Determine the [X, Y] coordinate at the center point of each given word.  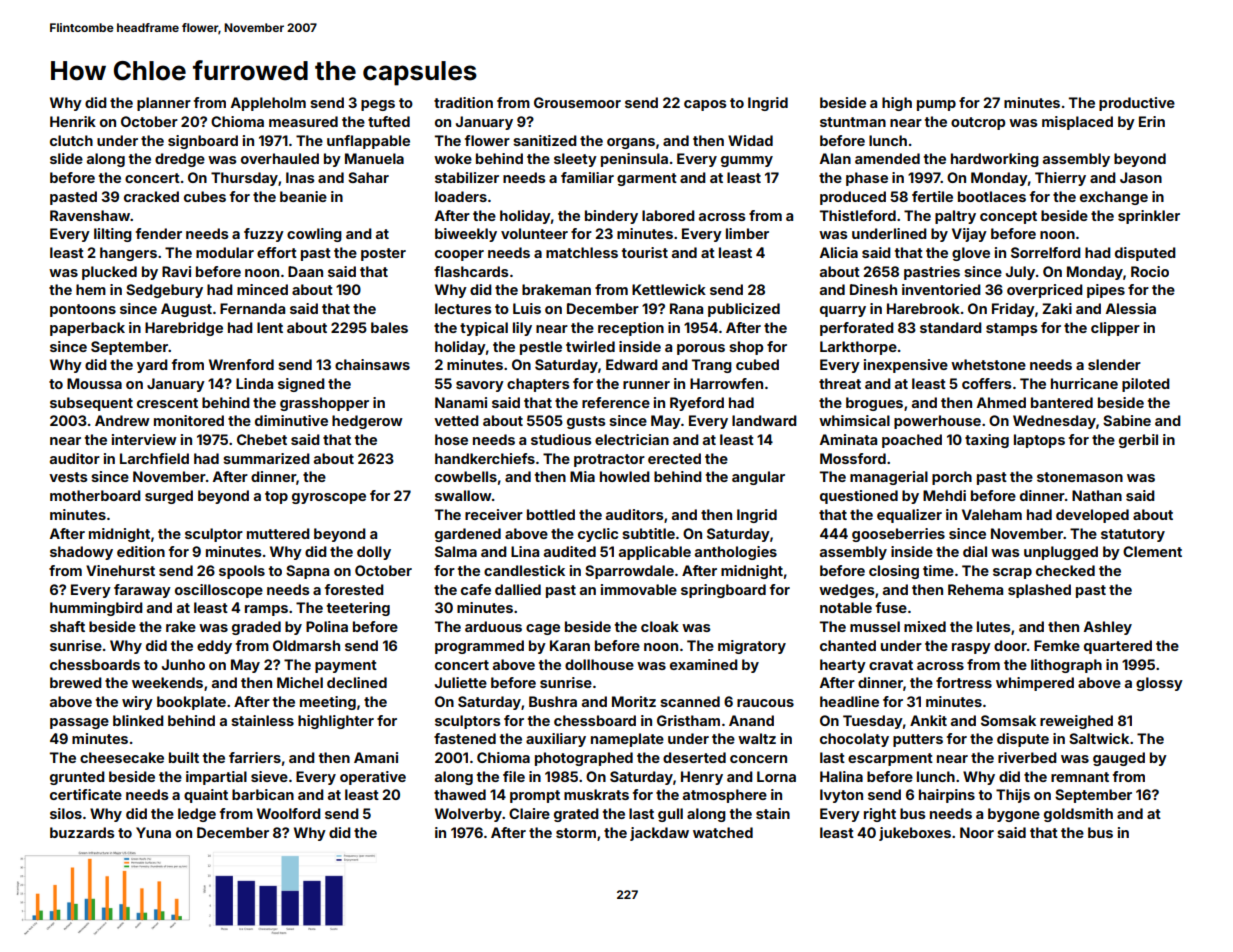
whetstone [988, 364]
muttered [278, 533]
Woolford [289, 813]
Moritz [634, 701]
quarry [843, 311]
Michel [300, 682]
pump [936, 105]
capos [705, 105]
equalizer [909, 516]
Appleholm [268, 104]
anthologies [736, 553]
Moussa [94, 383]
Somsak [1008, 720]
